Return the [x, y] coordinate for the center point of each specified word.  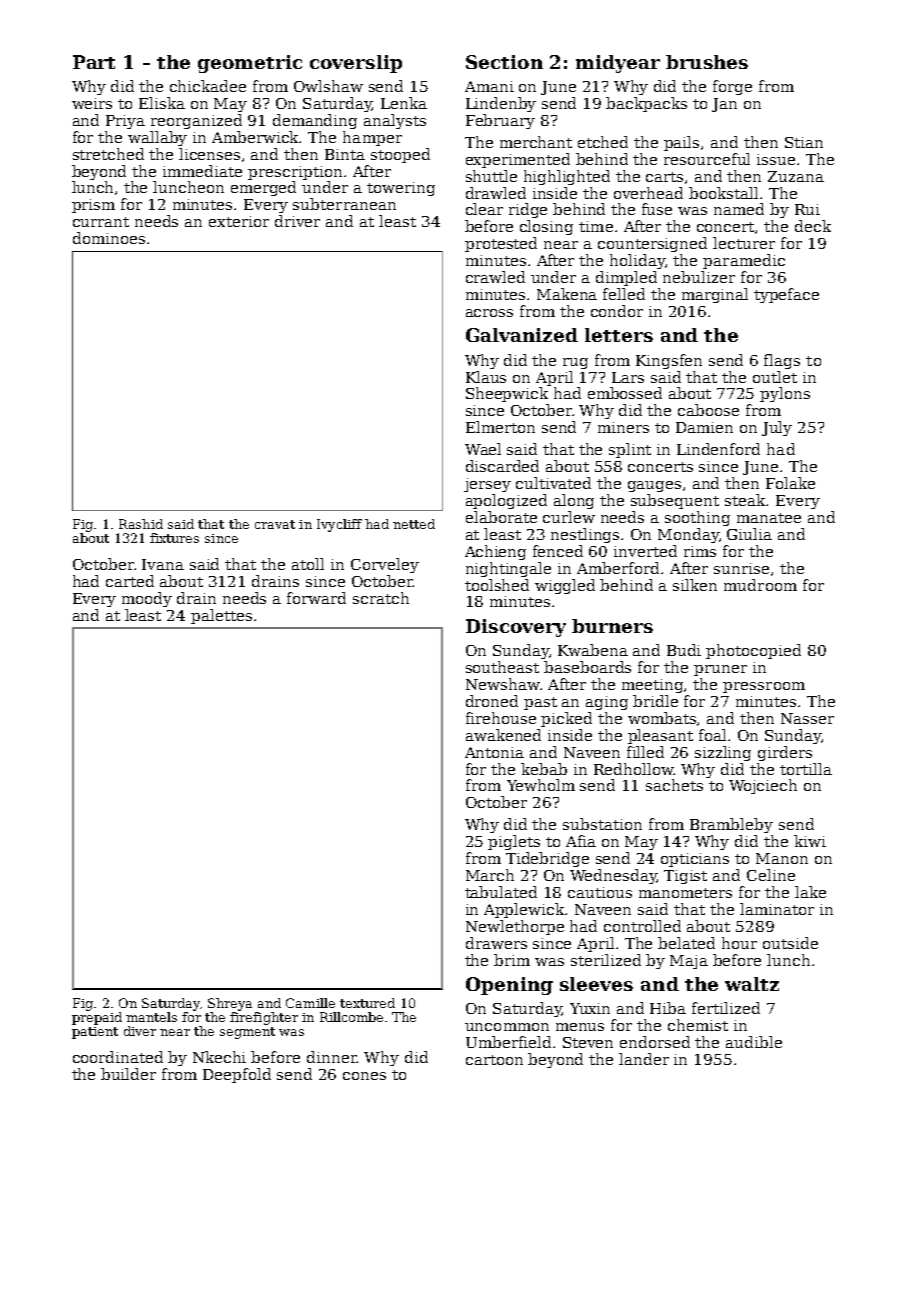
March [490, 875]
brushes [707, 62]
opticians [695, 860]
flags [782, 361]
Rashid [141, 524]
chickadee [208, 86]
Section [504, 62]
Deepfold [237, 1075]
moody [147, 599]
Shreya [230, 1004]
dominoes [109, 238]
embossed [625, 393]
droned [492, 701]
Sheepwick [507, 394]
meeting [652, 686]
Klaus [486, 377]
